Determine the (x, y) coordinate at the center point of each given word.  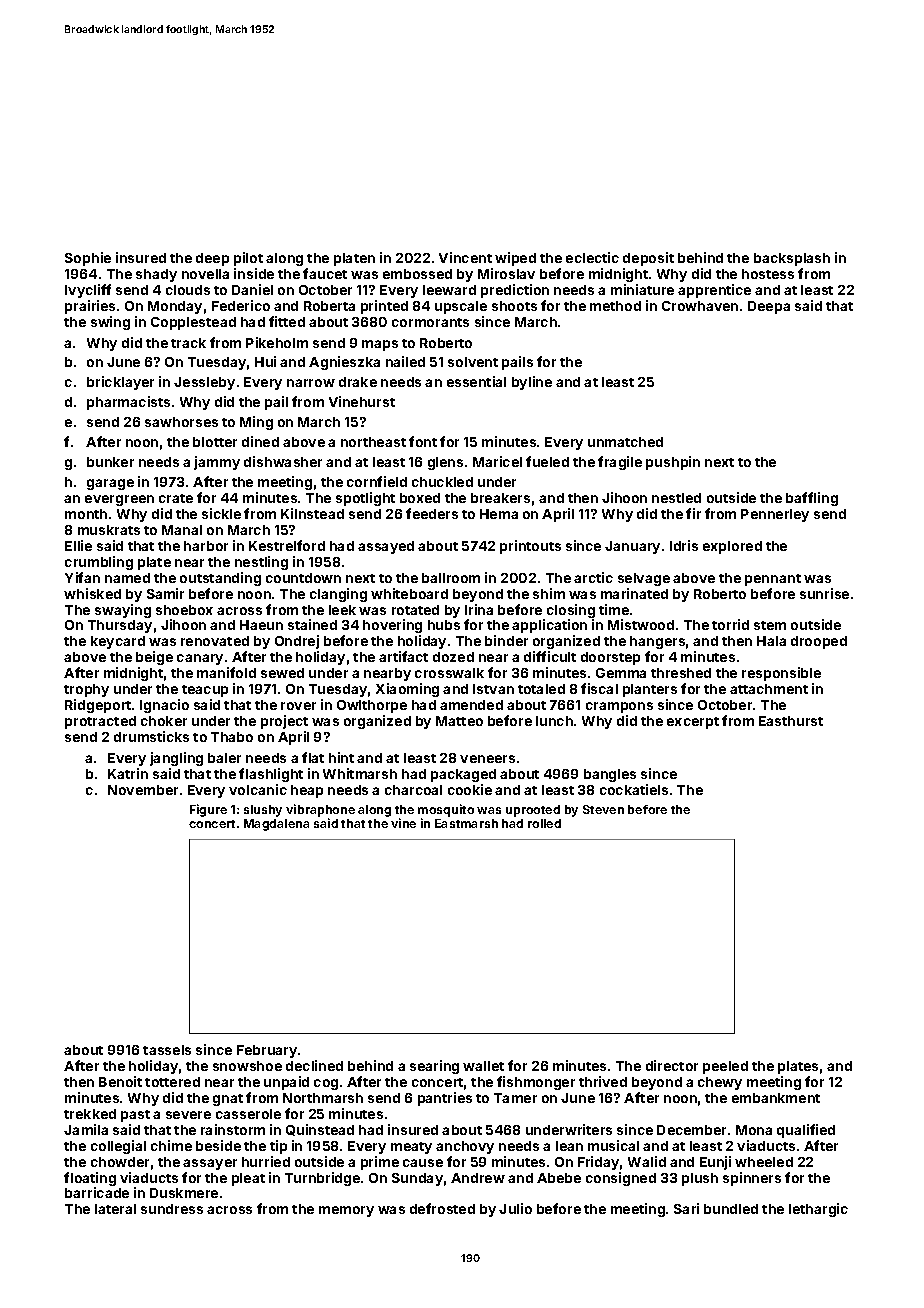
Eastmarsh (466, 823)
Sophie (88, 259)
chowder (120, 1162)
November (143, 790)
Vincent (465, 257)
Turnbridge (322, 1179)
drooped (819, 642)
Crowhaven (700, 306)
